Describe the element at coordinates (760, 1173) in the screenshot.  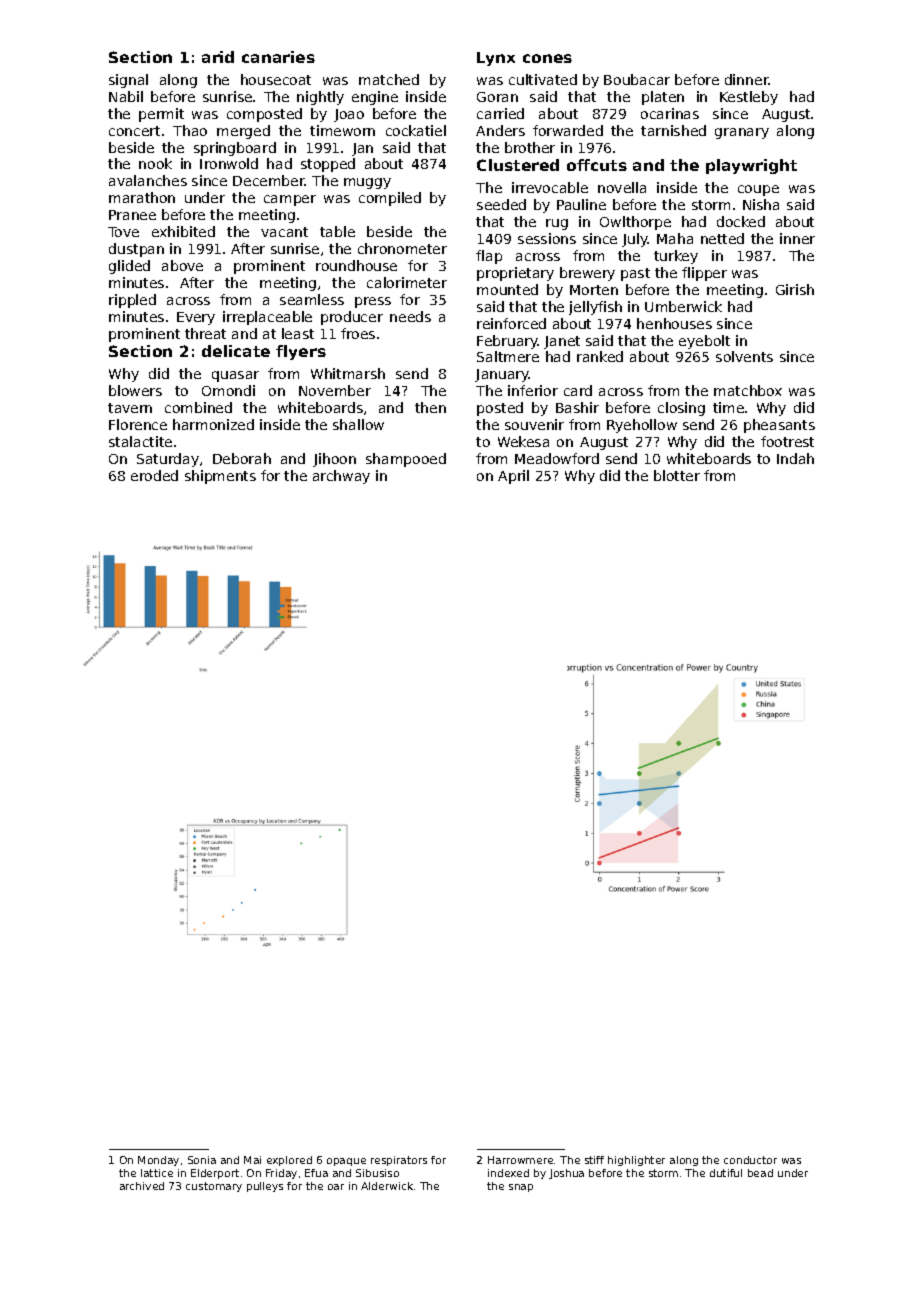
I see `bead` at that location.
